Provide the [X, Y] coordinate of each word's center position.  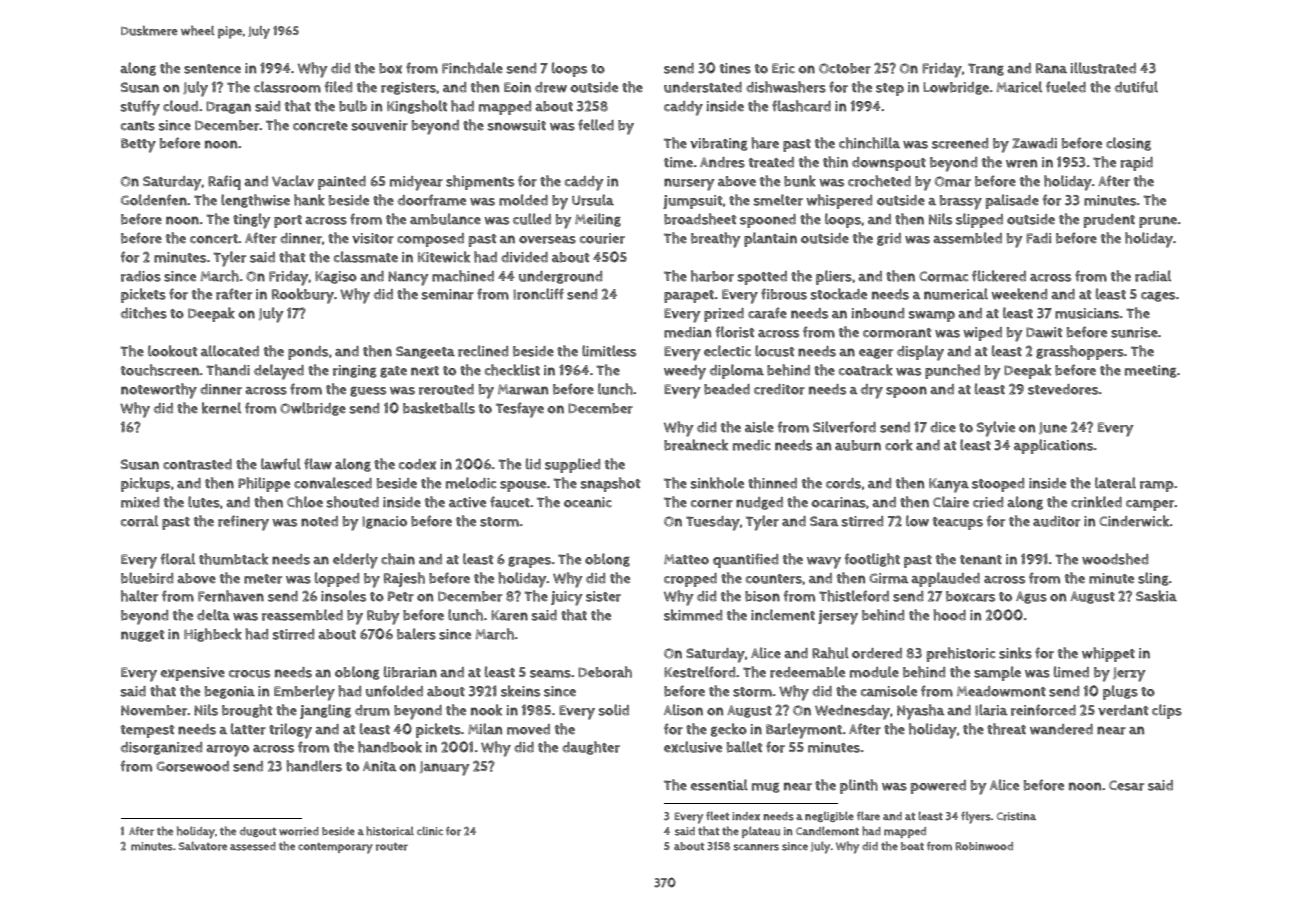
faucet [510, 502]
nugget [143, 636]
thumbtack [233, 559]
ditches [144, 313]
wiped [983, 334]
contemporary [335, 848]
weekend [1019, 294]
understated [703, 87]
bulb [353, 106]
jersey [838, 617]
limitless [609, 351]
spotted [762, 278]
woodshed [1115, 559]
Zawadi [1034, 143]
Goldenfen [154, 200]
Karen [509, 615]
